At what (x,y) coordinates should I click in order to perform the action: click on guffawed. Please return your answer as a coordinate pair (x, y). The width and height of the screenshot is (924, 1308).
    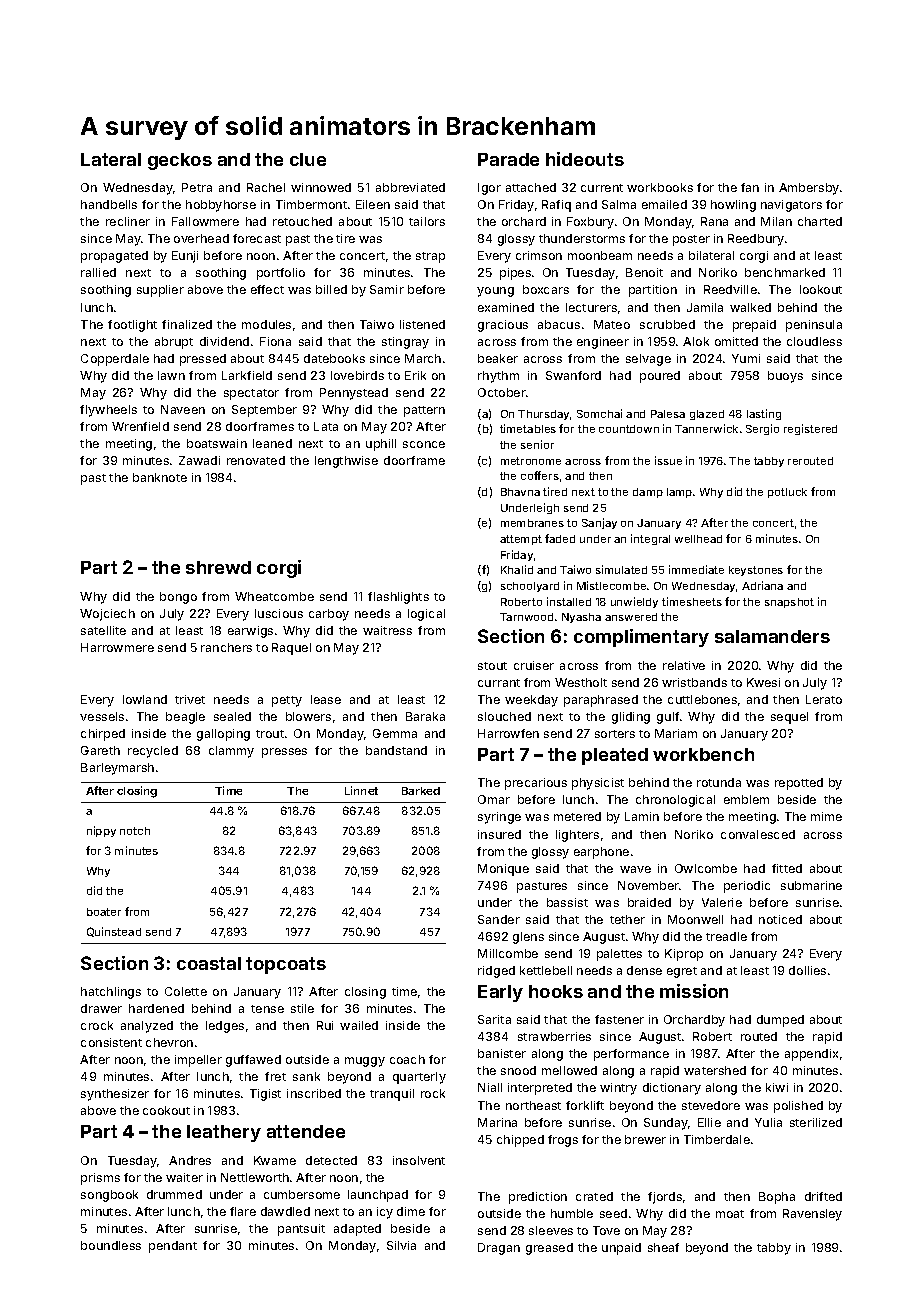
    Looking at the image, I should click on (253, 1061).
